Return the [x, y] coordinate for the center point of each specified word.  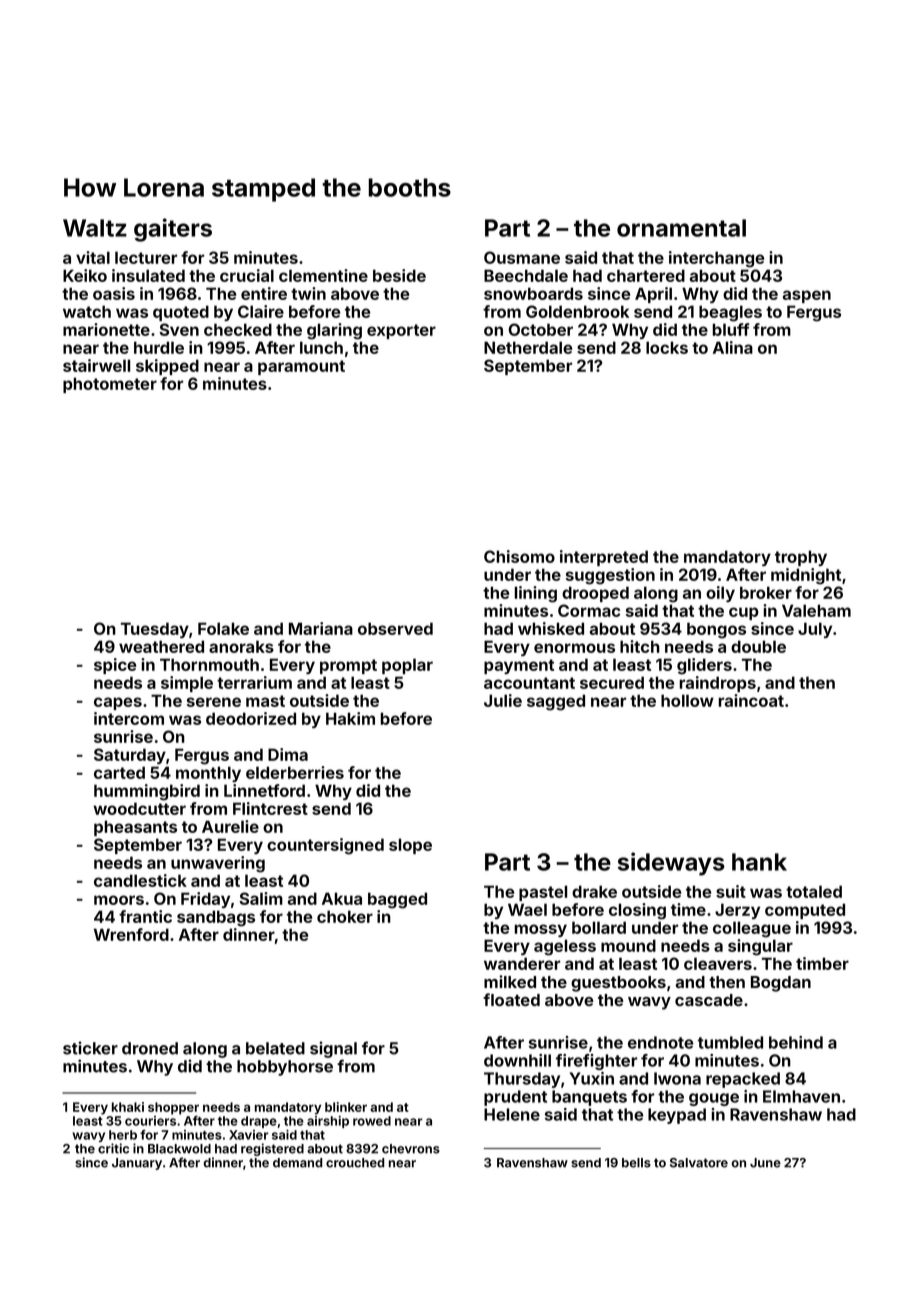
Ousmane [522, 257]
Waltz [95, 228]
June [765, 1163]
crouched [355, 1163]
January [137, 1164]
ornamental [681, 228]
